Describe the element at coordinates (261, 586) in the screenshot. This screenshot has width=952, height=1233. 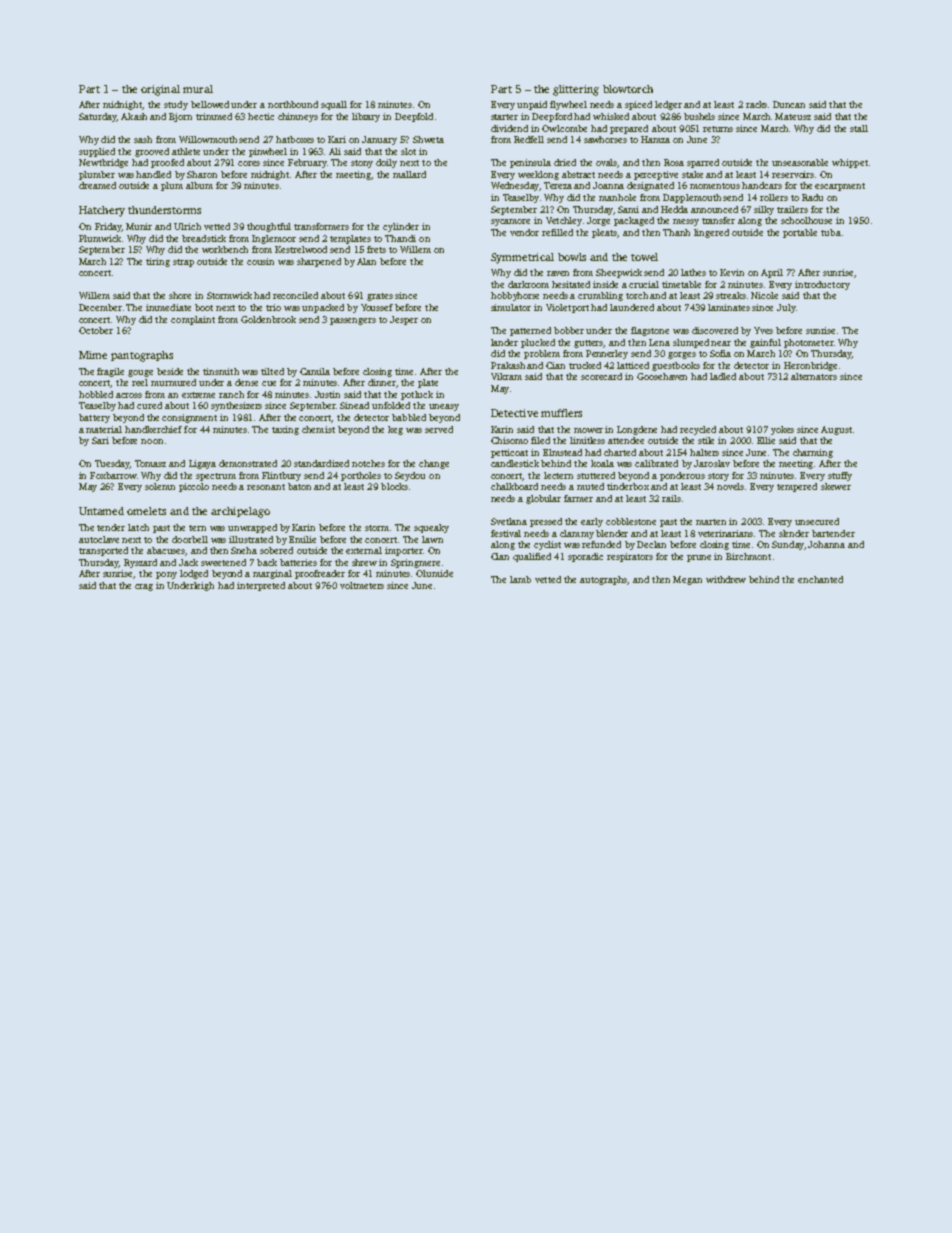
I see `interpreted` at that location.
